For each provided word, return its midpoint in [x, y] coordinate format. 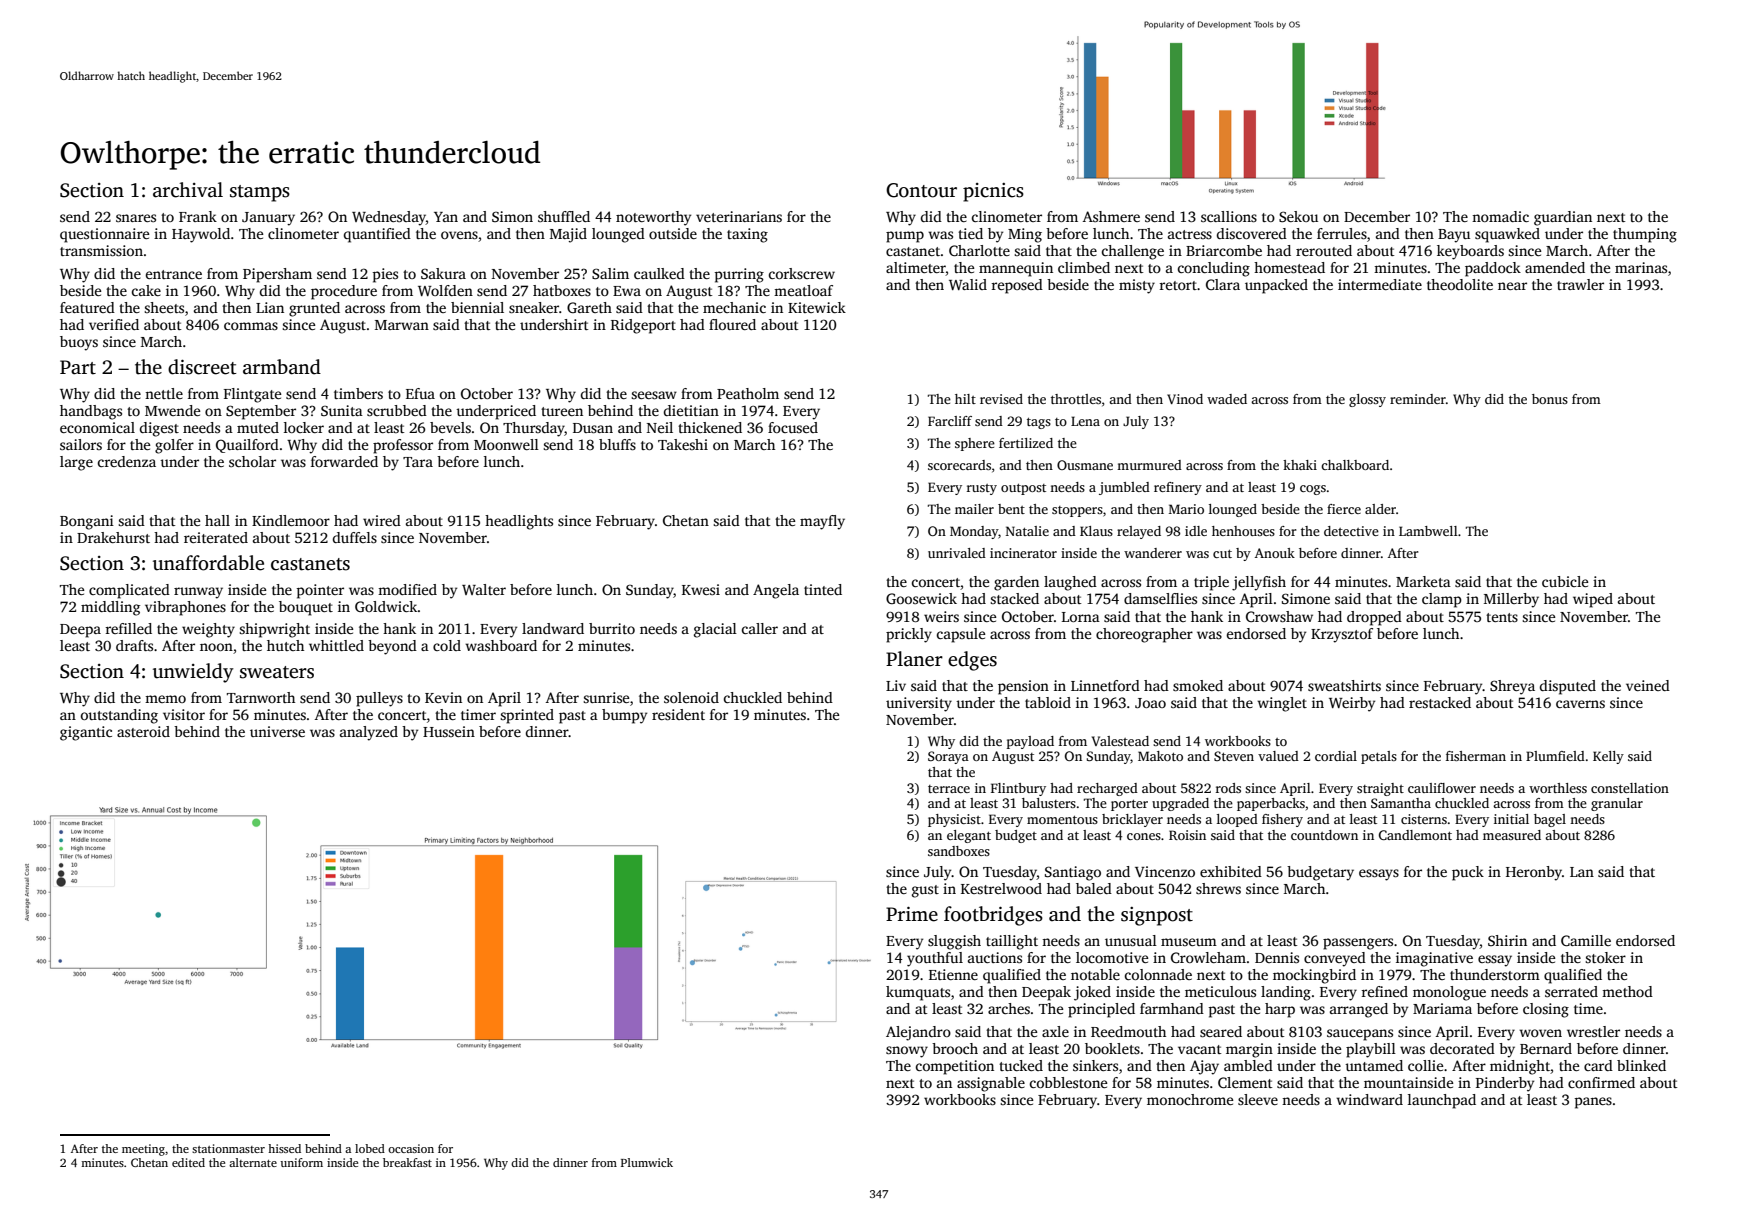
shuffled [564, 216]
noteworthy [653, 218]
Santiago [1073, 873]
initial [1511, 819]
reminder [1418, 399]
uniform [301, 1162]
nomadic [1500, 216]
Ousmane [1085, 465]
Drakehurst [113, 537]
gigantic [86, 733]
